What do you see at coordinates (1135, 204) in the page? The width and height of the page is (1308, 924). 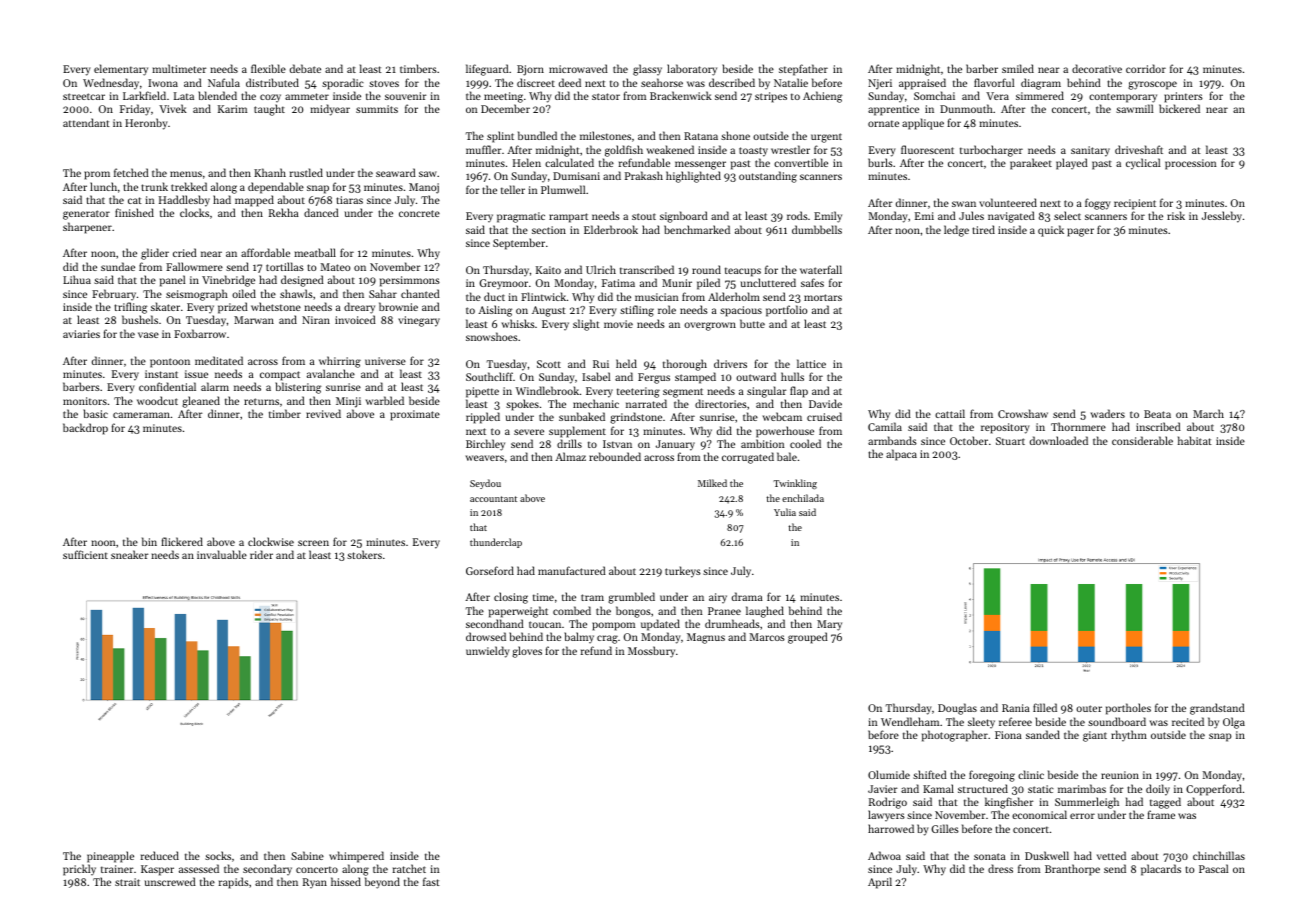 I see `recipient` at bounding box center [1135, 204].
